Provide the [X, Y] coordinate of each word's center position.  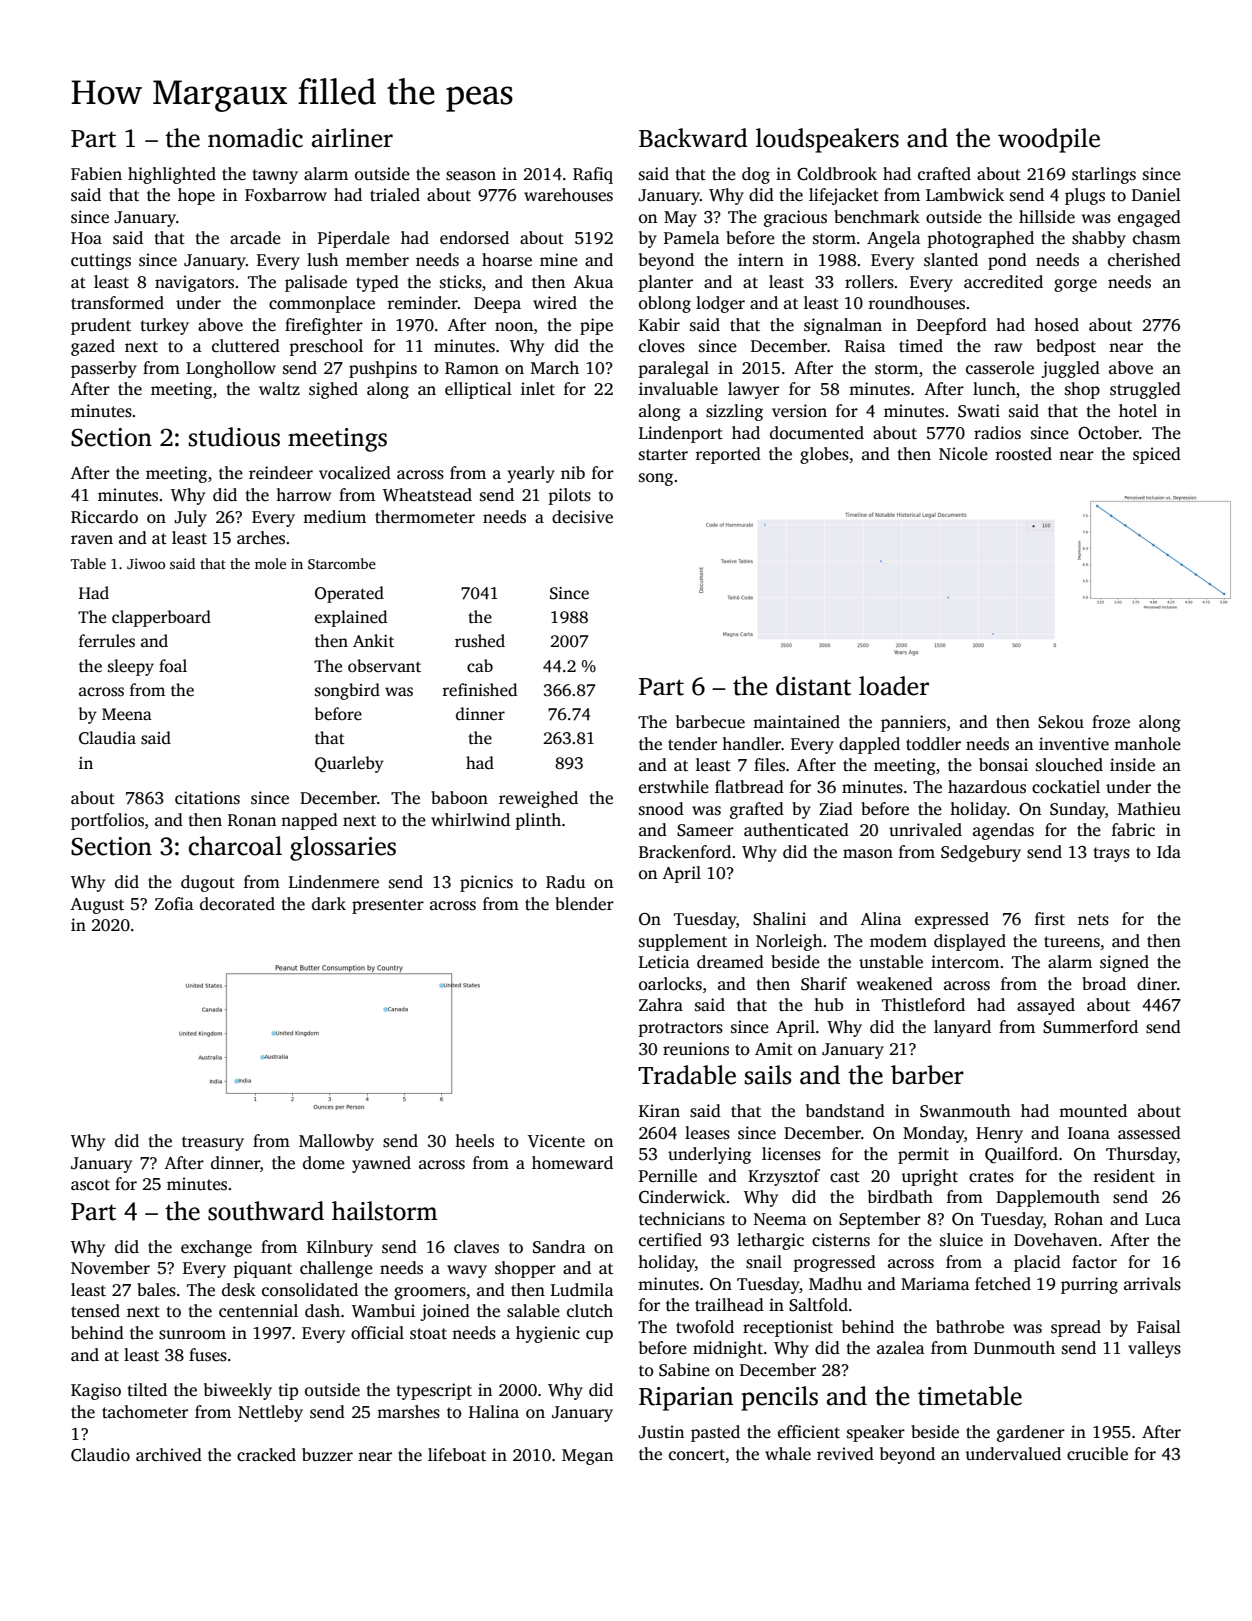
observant [384, 666]
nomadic [255, 138]
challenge [336, 1269]
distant [813, 686]
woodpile [1049, 140]
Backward [693, 138]
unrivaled [925, 830]
